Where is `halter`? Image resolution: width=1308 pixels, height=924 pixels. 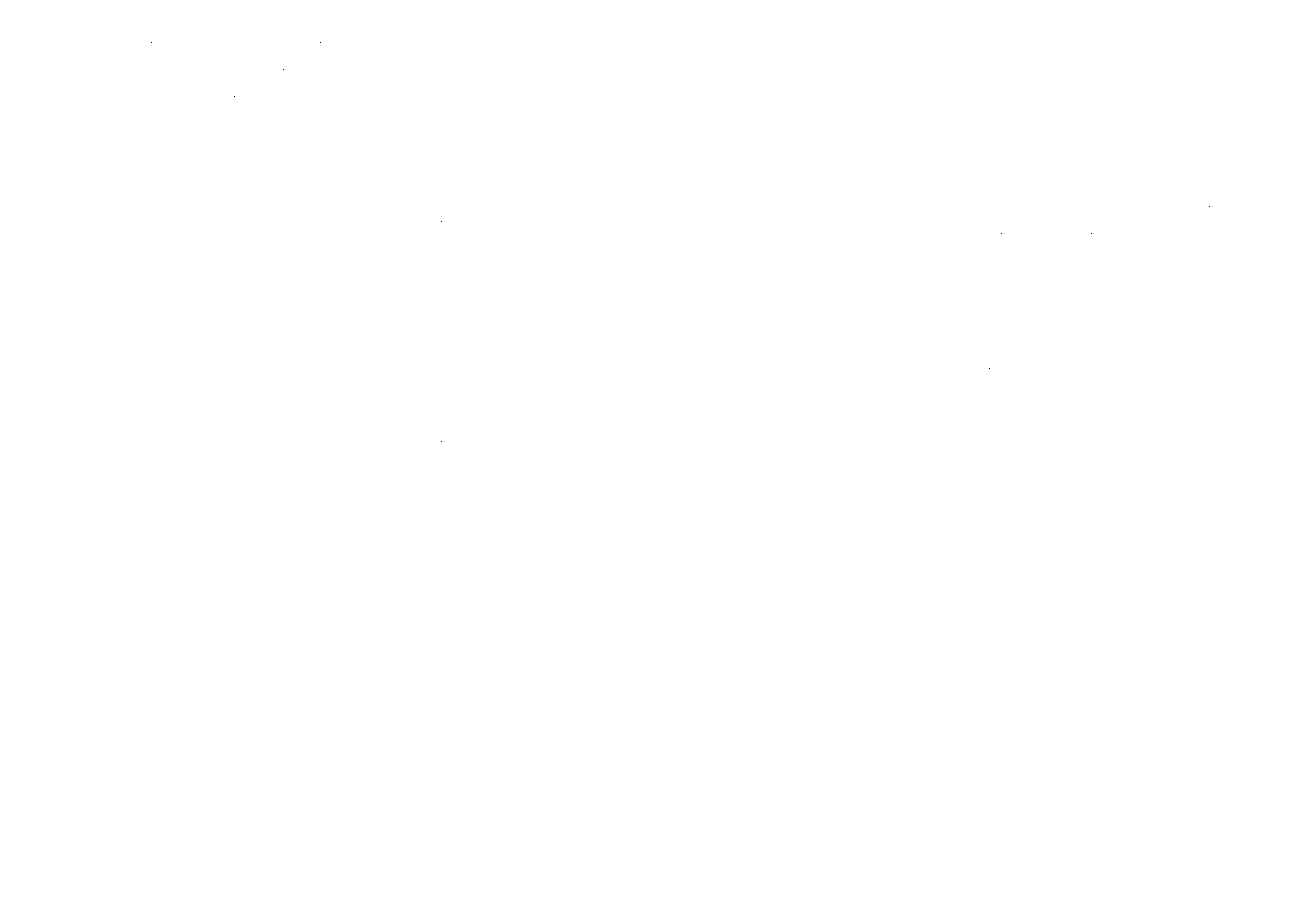 halter is located at coordinates (607, 687).
